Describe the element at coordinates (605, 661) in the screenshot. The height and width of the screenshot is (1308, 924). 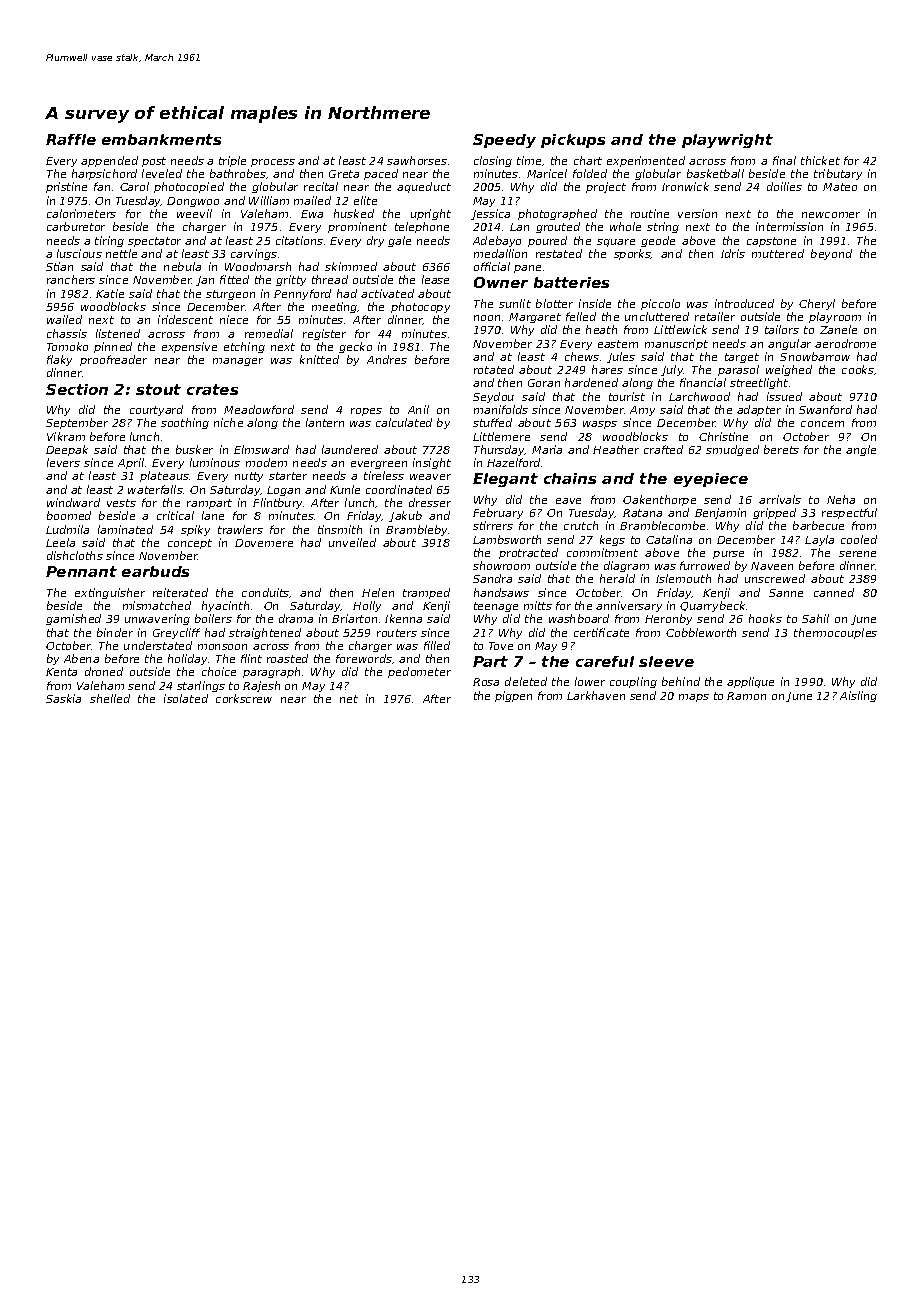
I see `careful` at that location.
